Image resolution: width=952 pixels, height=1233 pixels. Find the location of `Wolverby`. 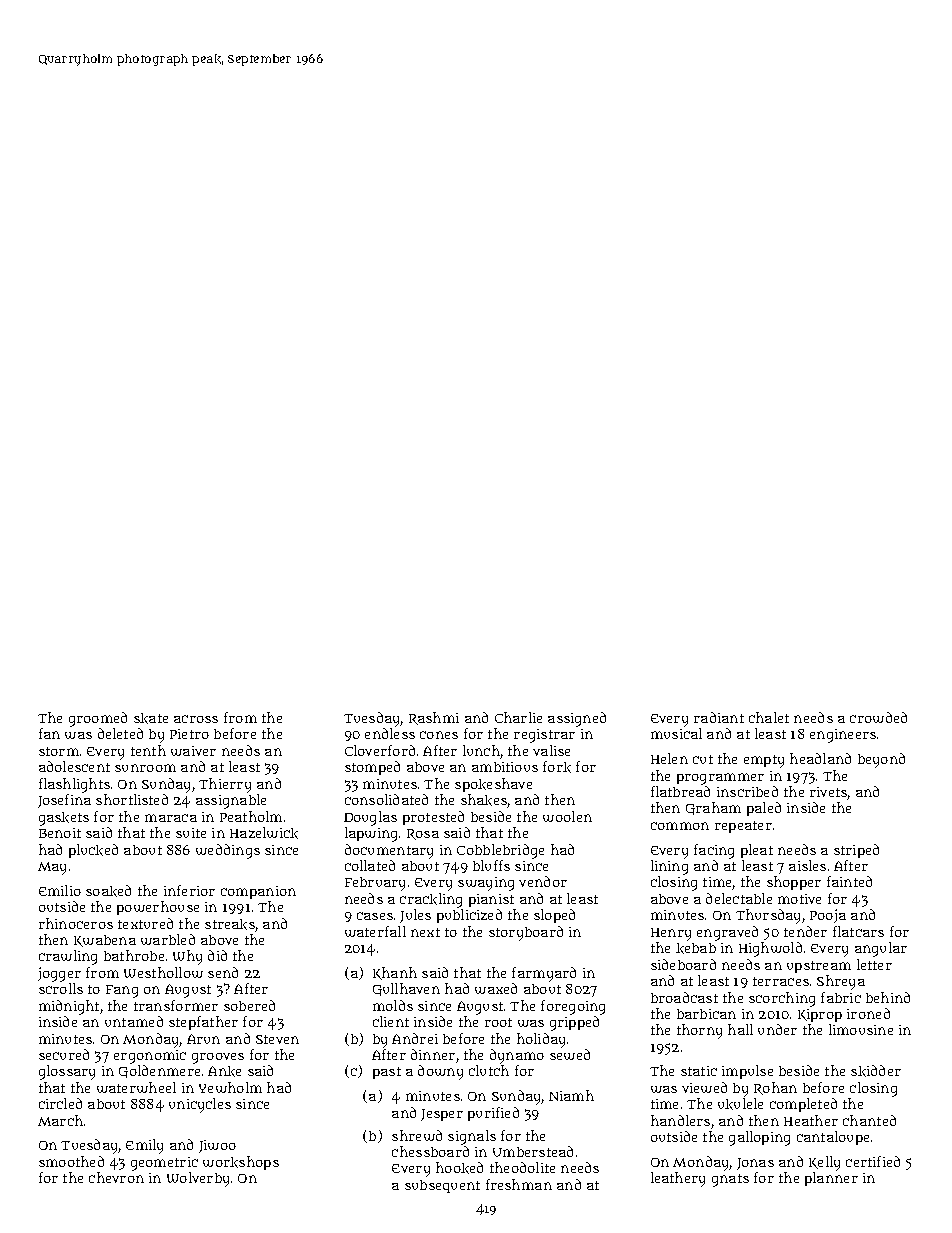

Wolverby is located at coordinates (198, 1179).
